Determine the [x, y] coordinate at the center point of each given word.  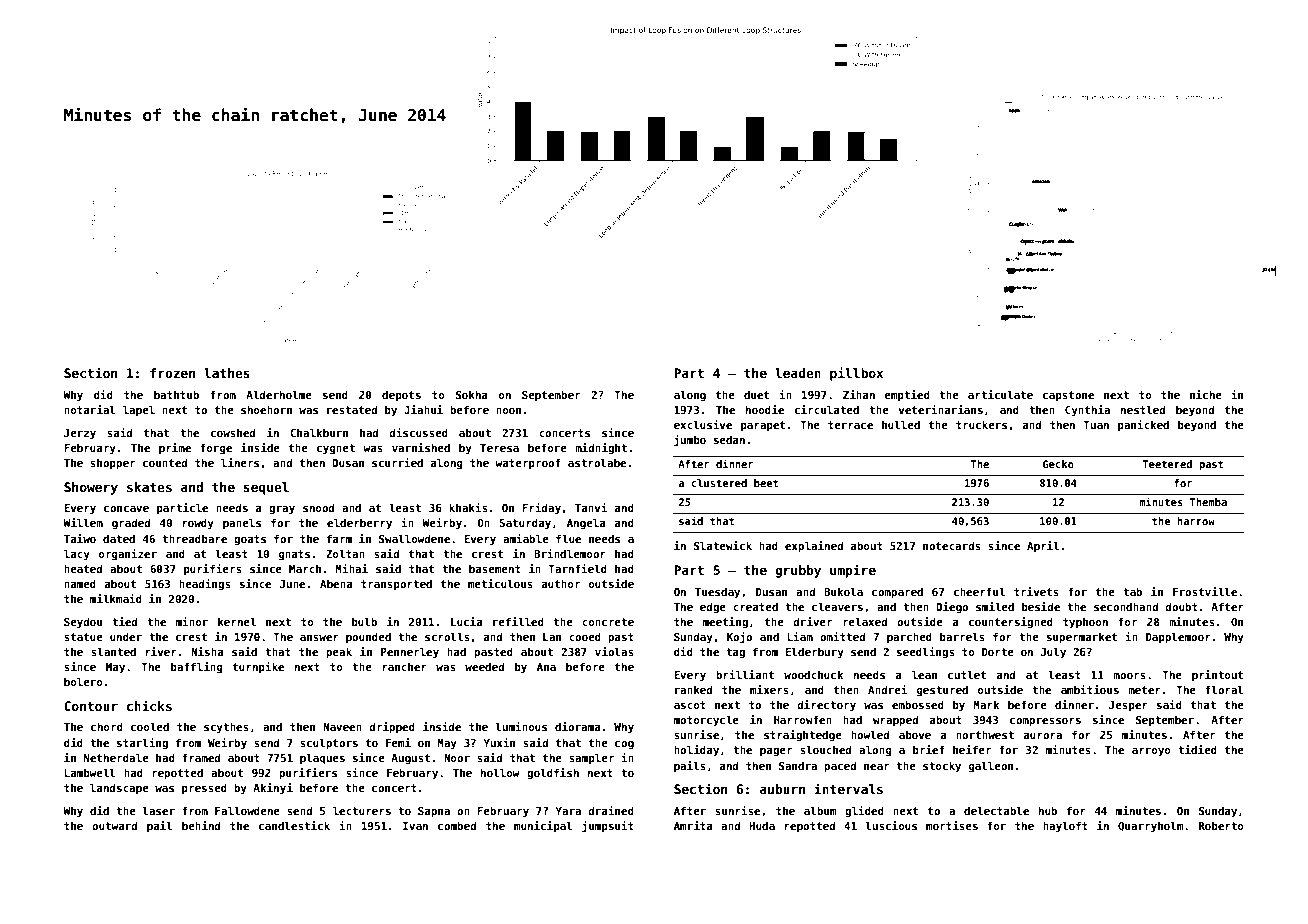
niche [1206, 394]
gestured [942, 690]
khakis [468, 507]
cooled [150, 726]
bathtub [176, 394]
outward [114, 825]
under [126, 636]
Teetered [1167, 464]
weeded [484, 666]
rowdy [198, 523]
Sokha [472, 394]
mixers [769, 689]
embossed [918, 704]
